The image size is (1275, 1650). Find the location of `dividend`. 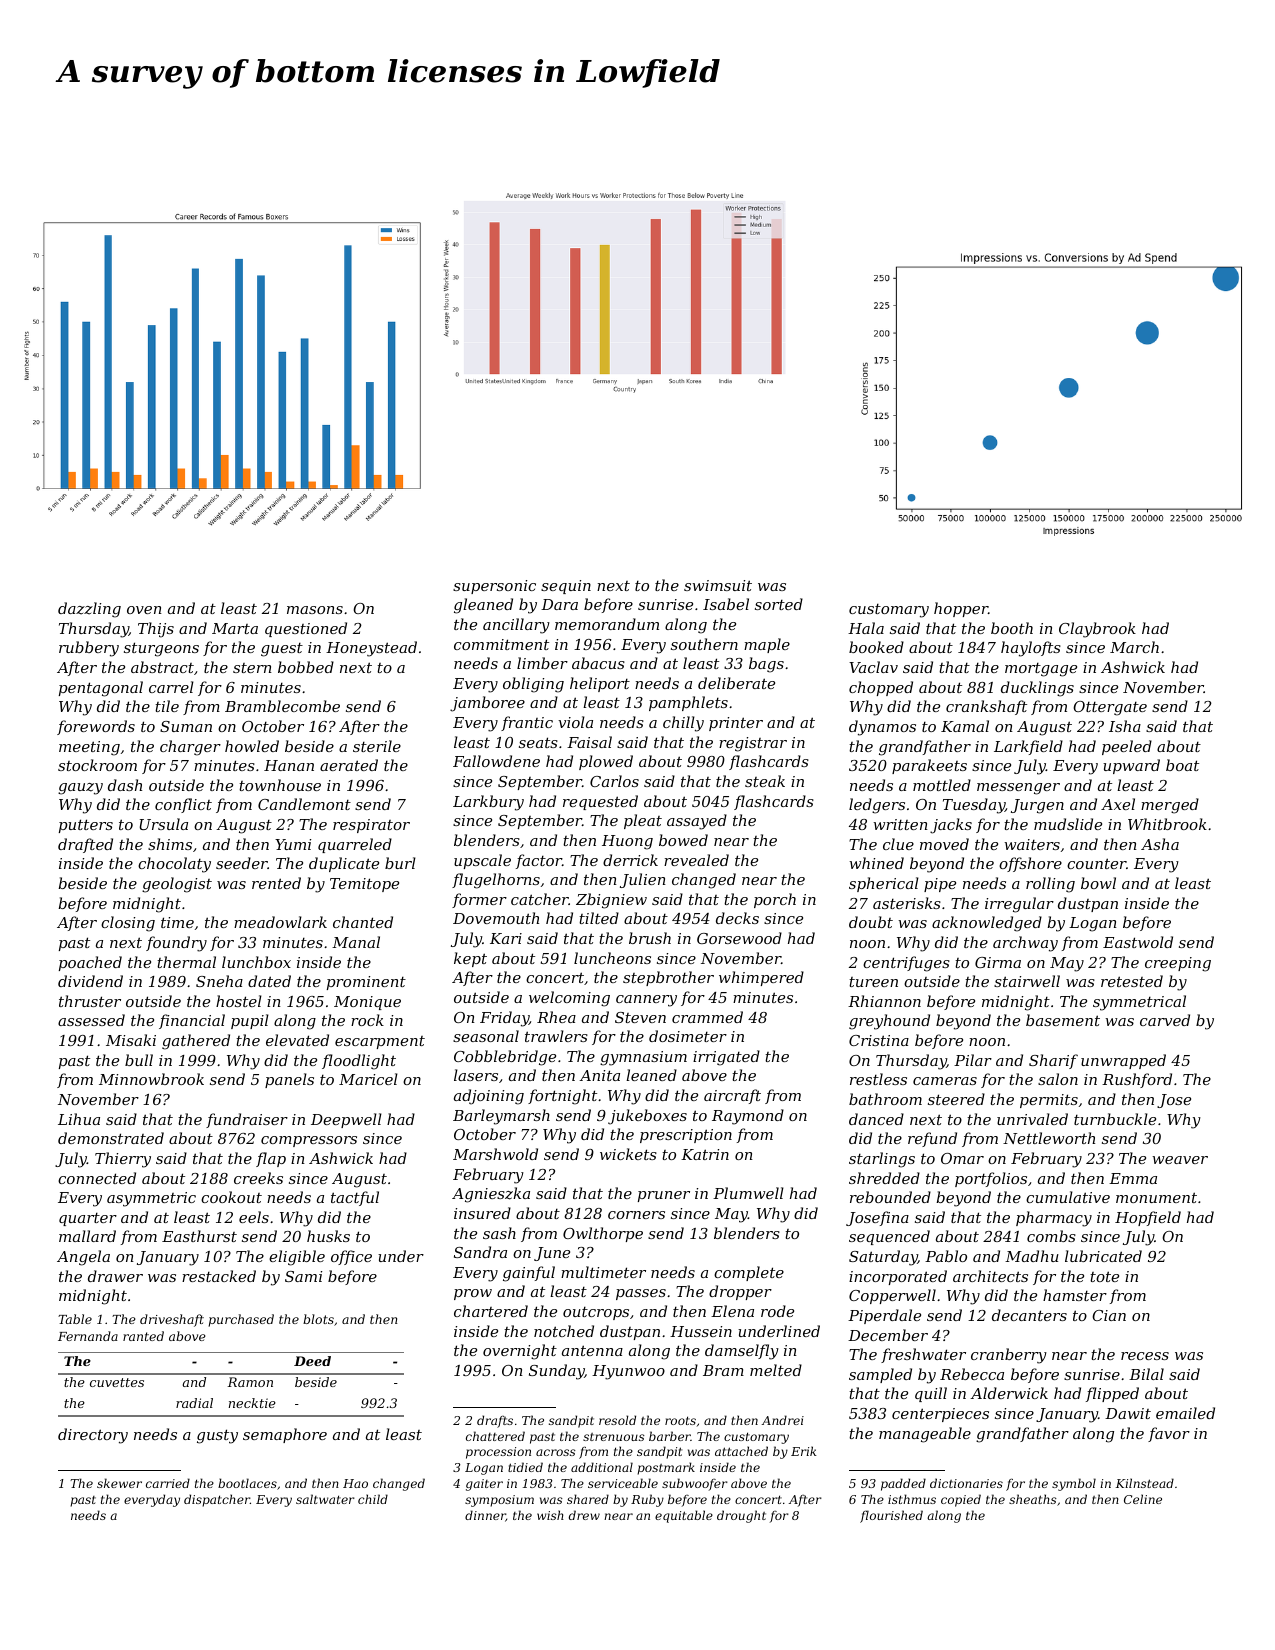

dividend is located at coordinates (90, 981).
